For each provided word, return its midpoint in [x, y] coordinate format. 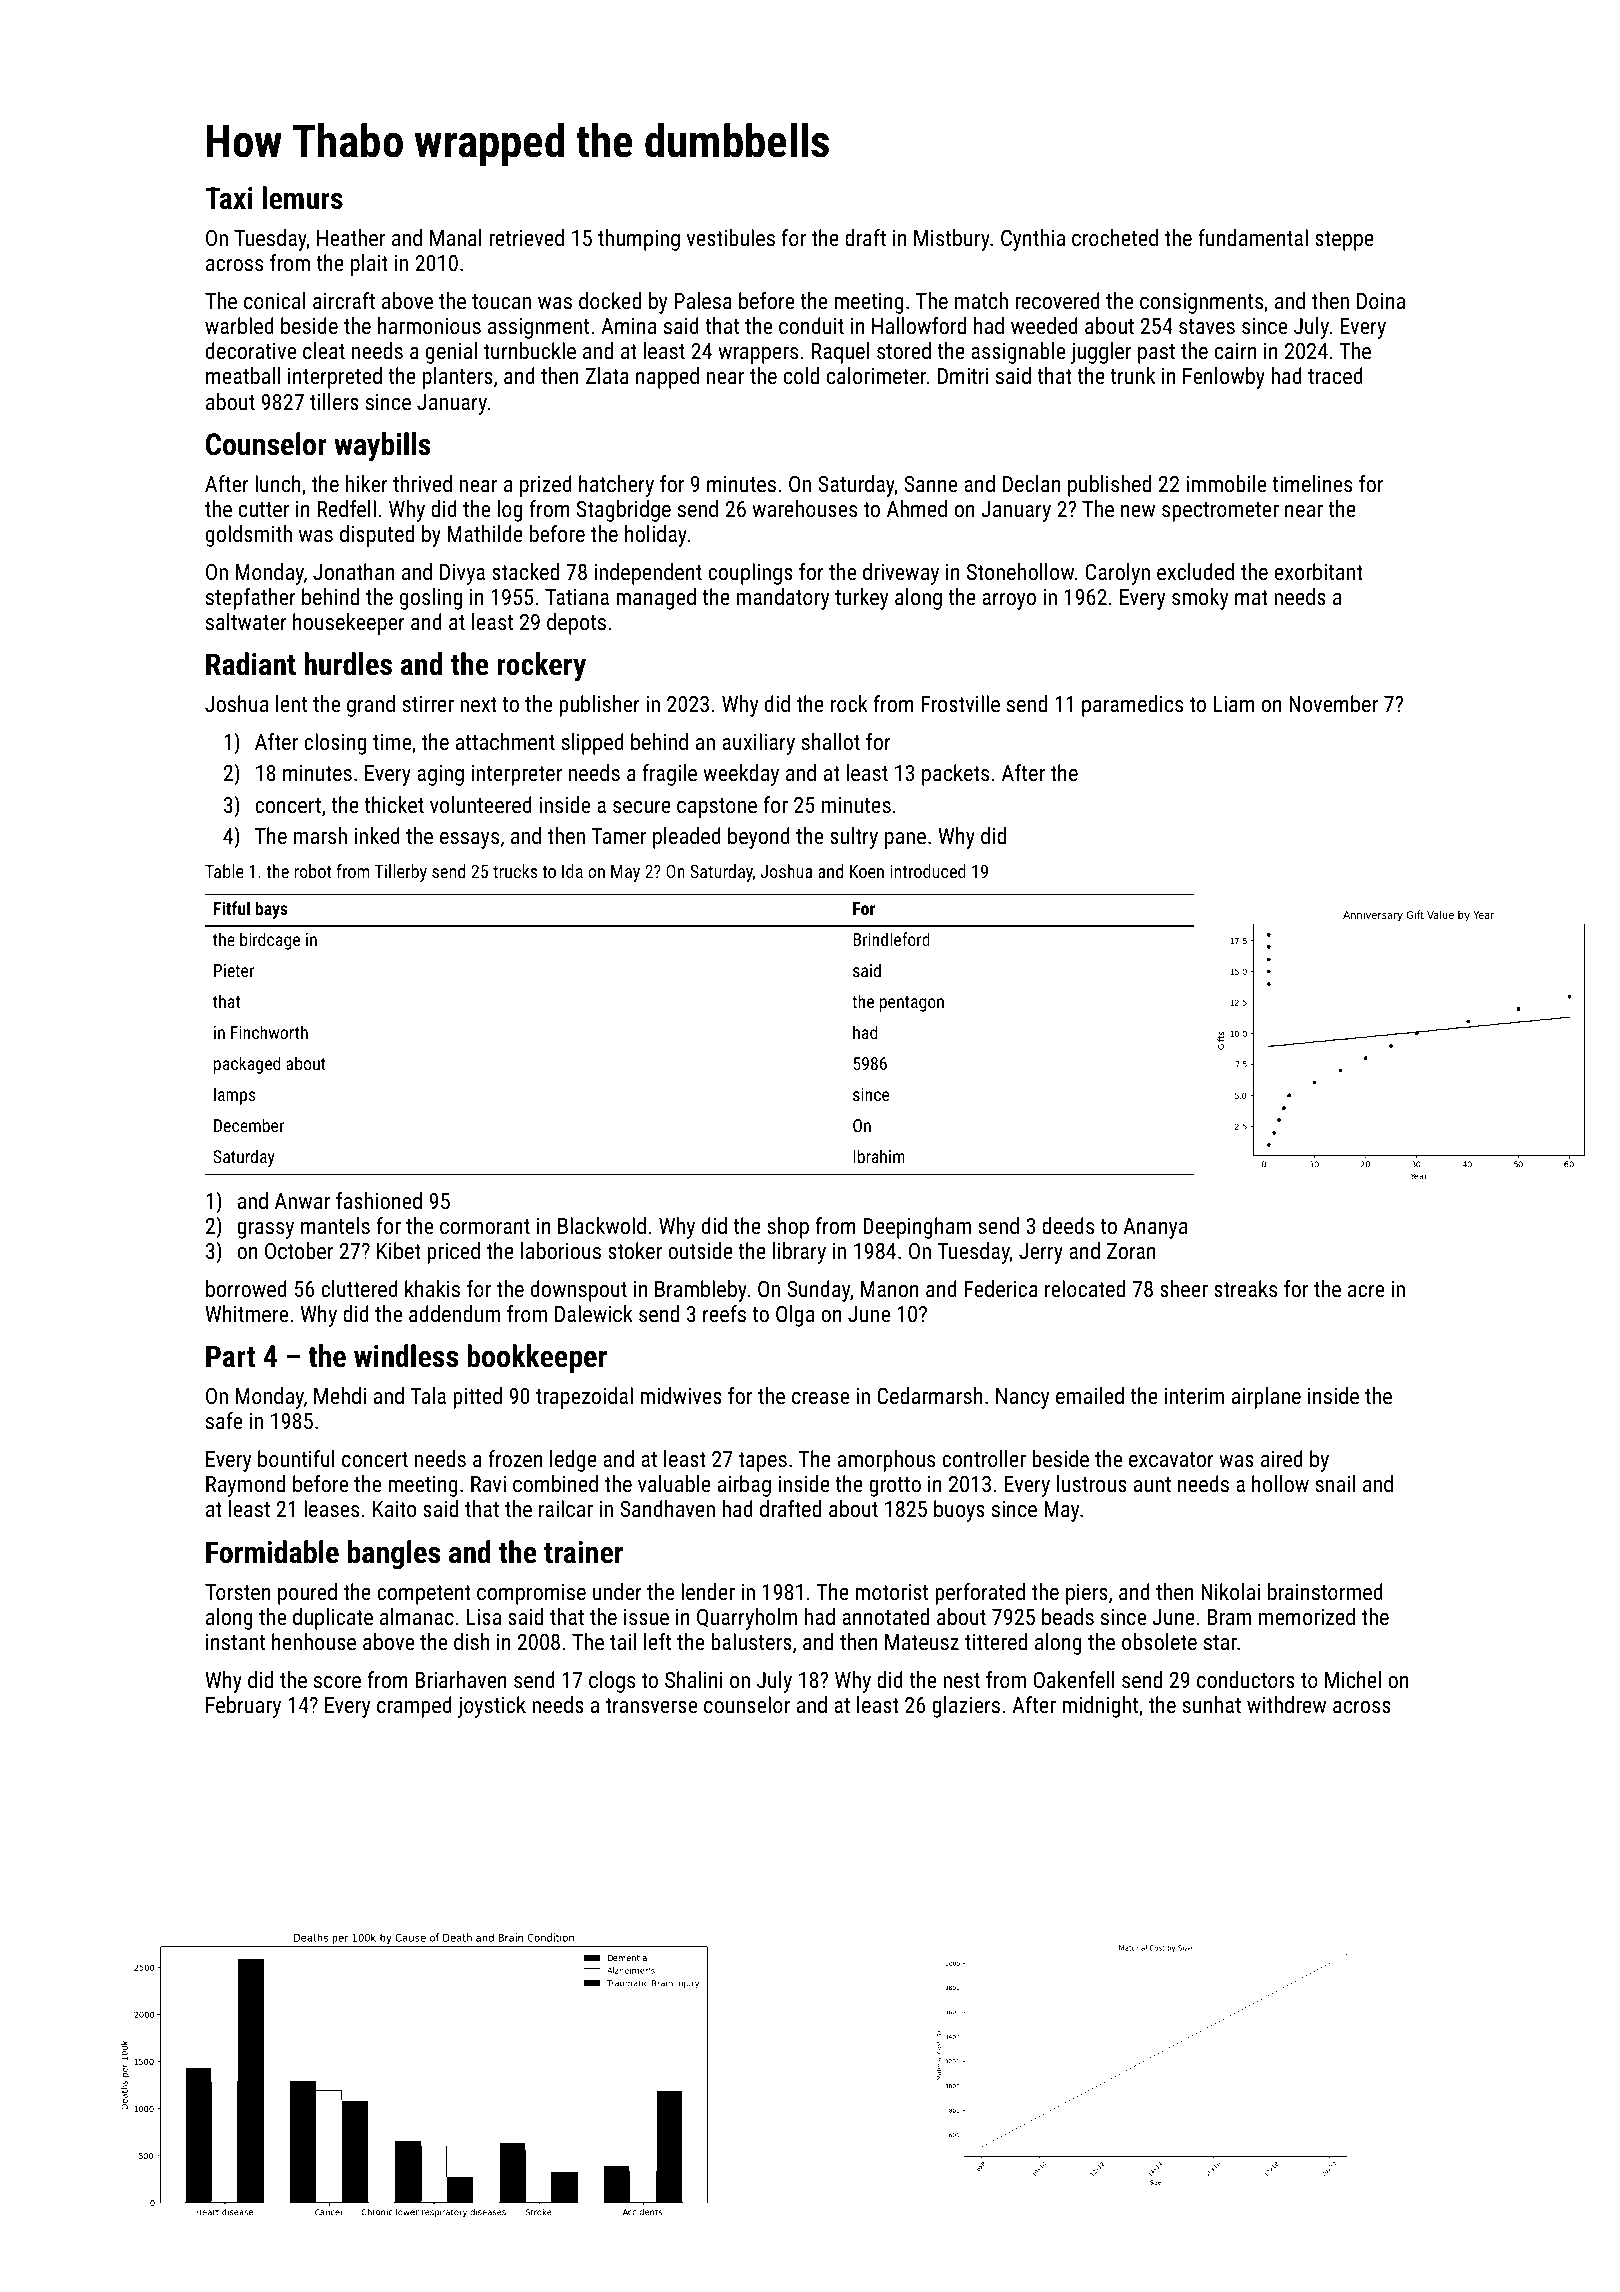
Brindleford [891, 939]
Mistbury [952, 240]
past [1156, 354]
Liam [1234, 704]
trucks [515, 871]
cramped [414, 1707]
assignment [538, 328]
